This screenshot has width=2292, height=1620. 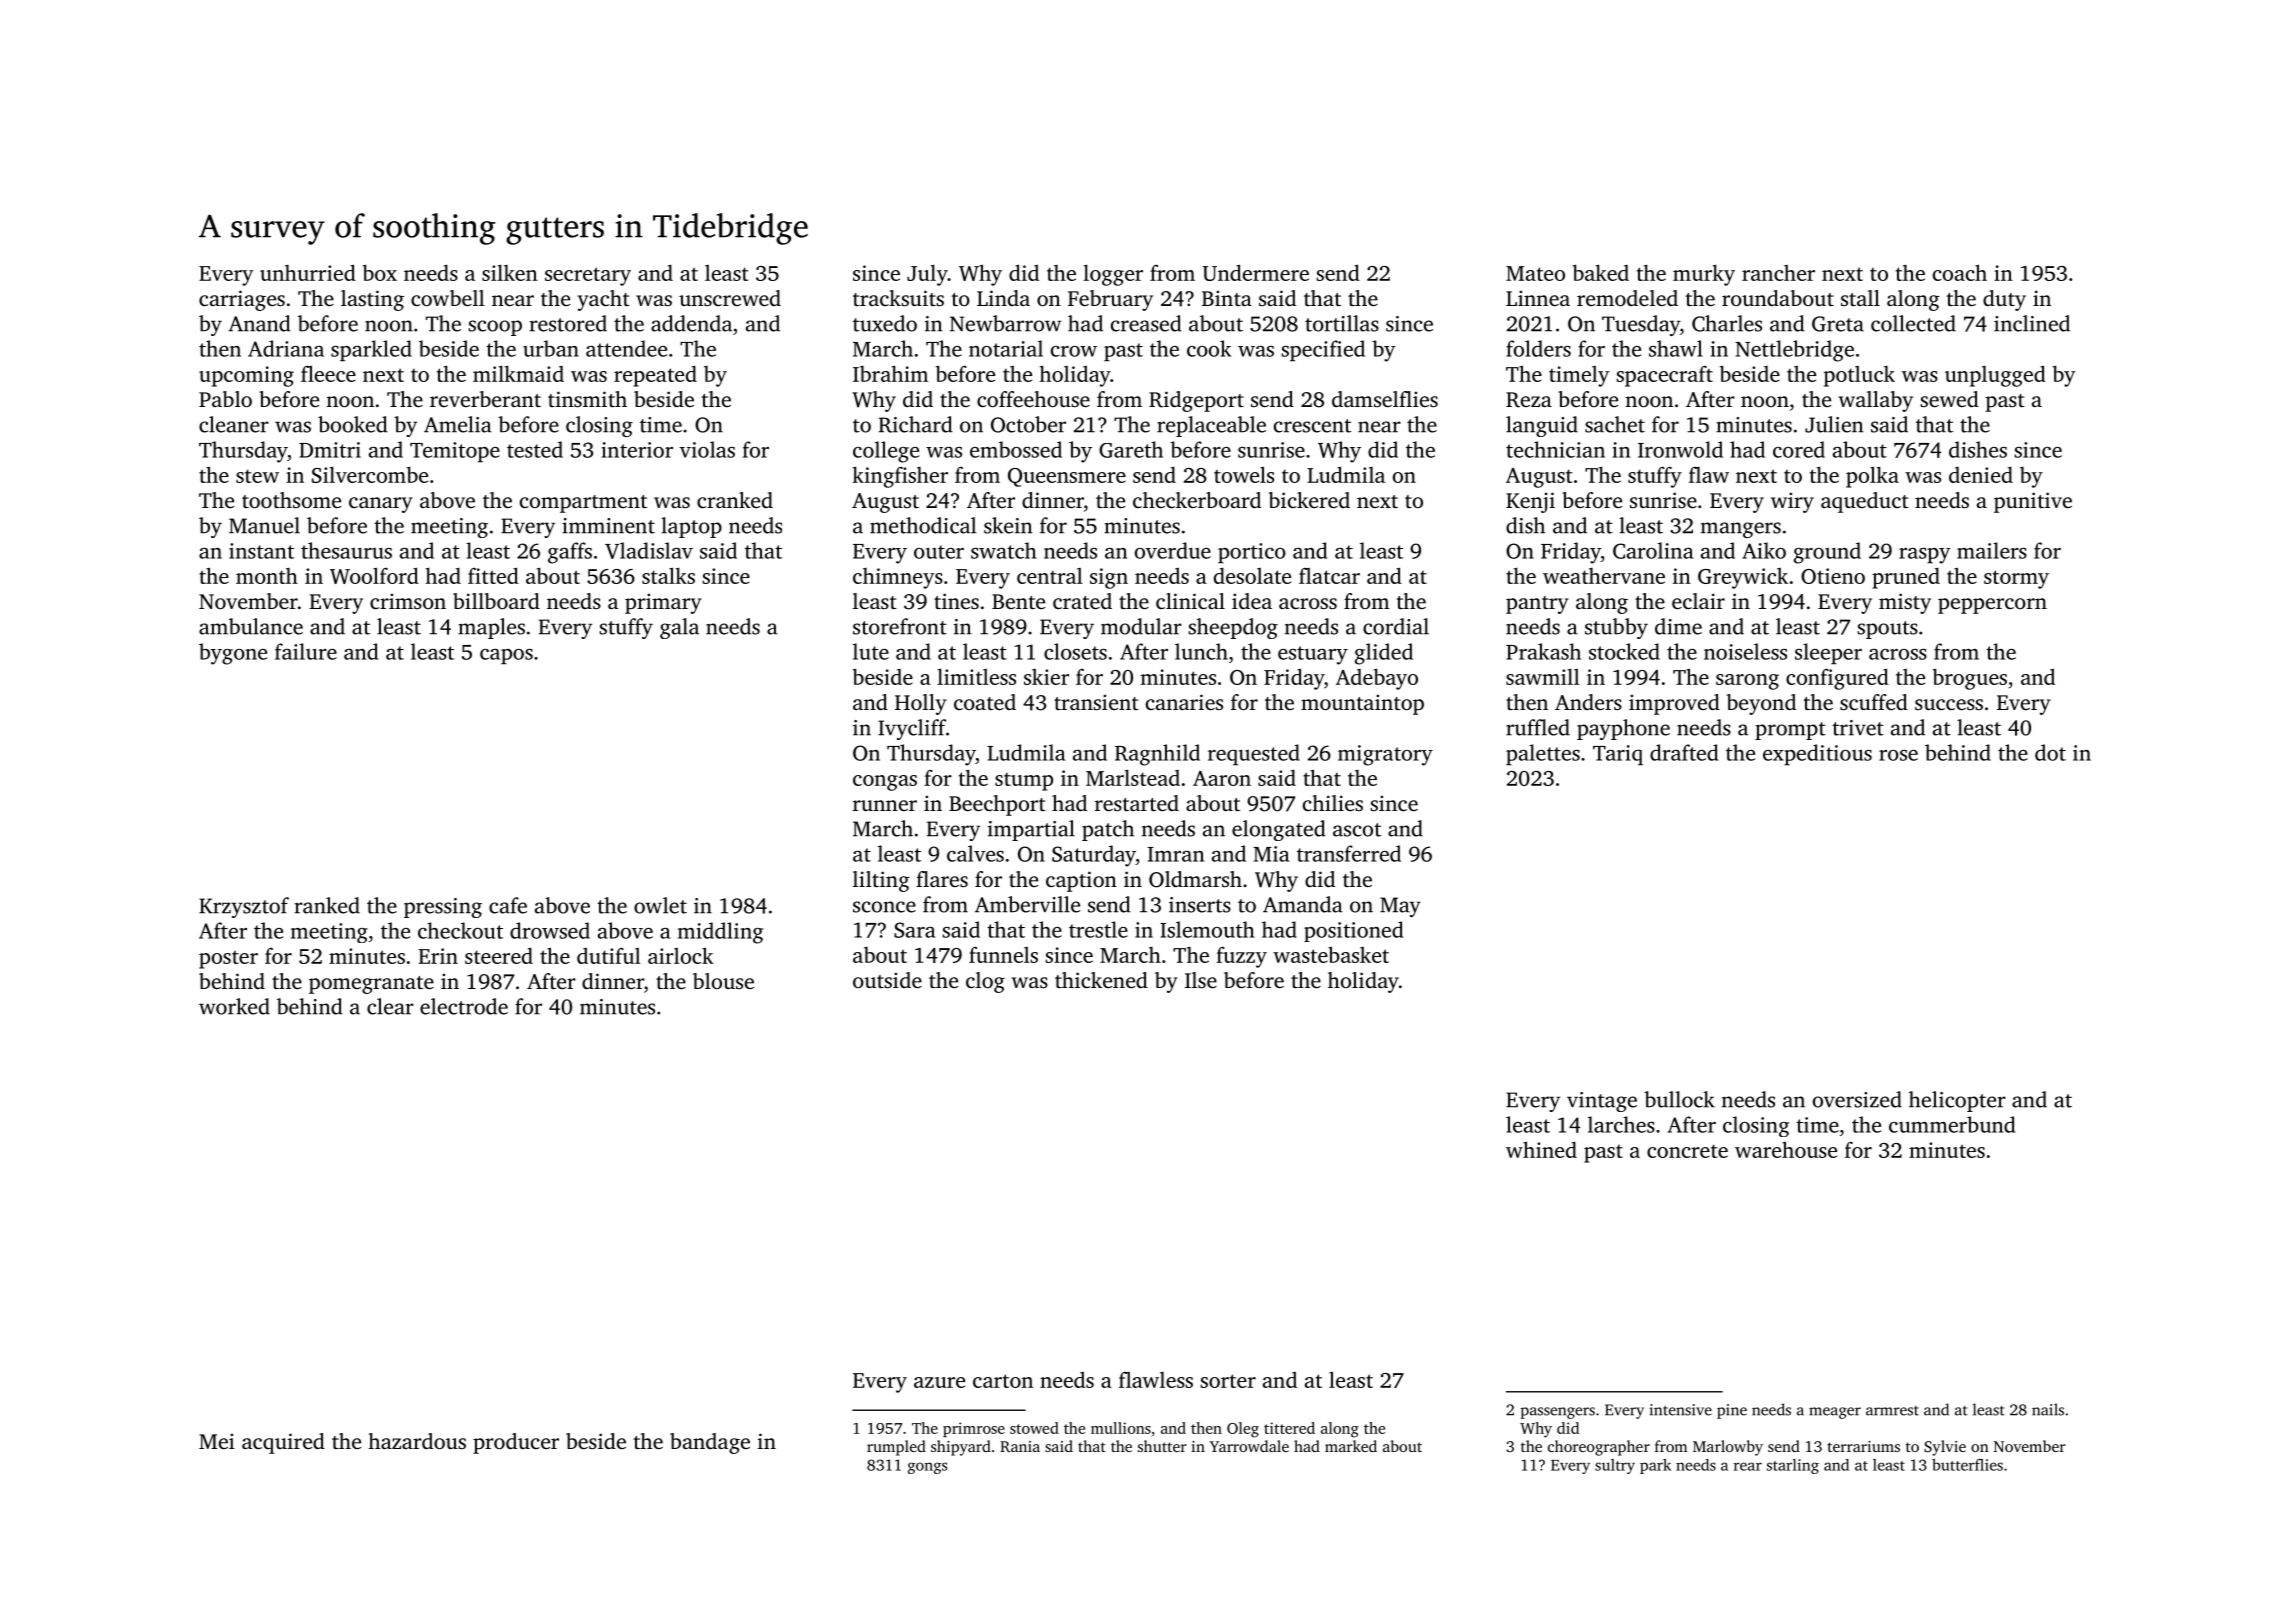 I want to click on secretary, so click(x=588, y=276).
